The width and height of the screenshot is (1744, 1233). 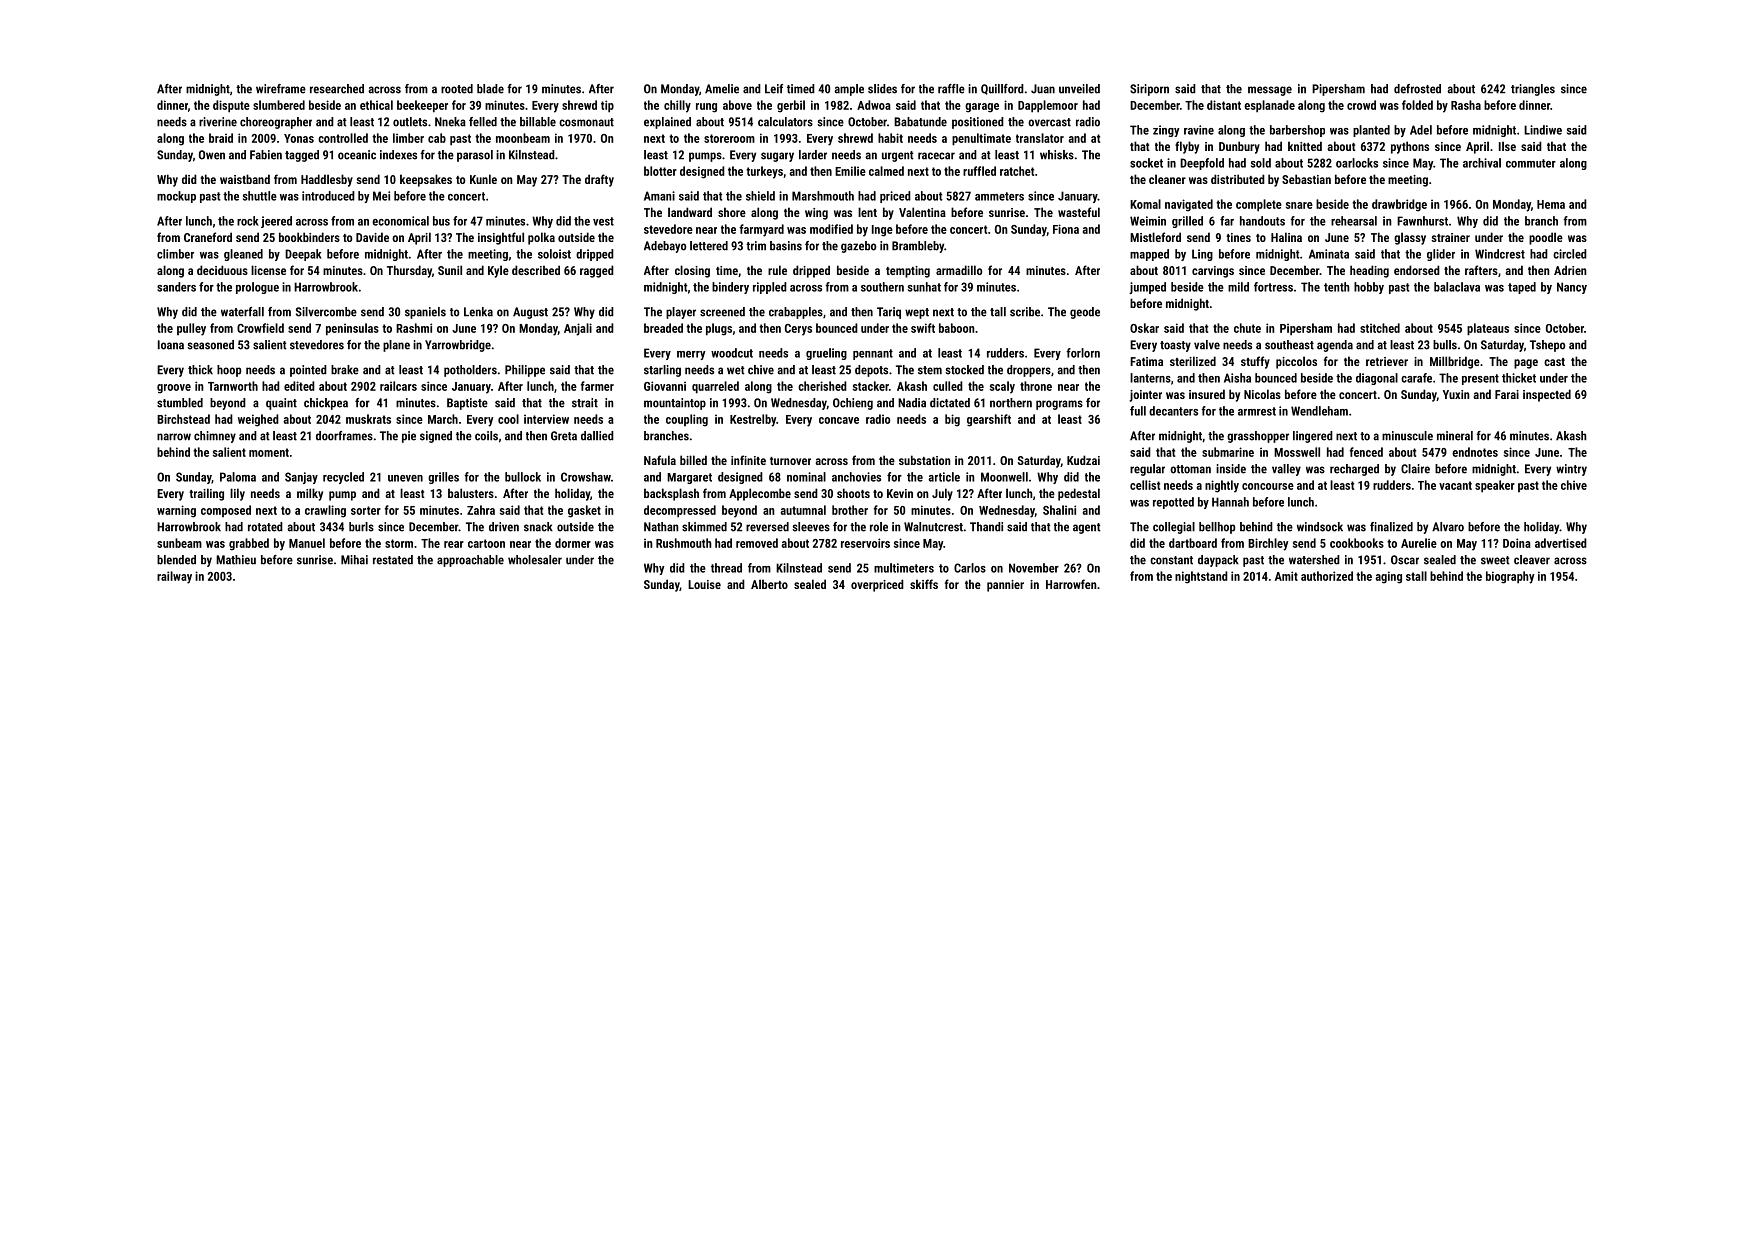 What do you see at coordinates (1357, 543) in the screenshot?
I see `cookbooks` at bounding box center [1357, 543].
